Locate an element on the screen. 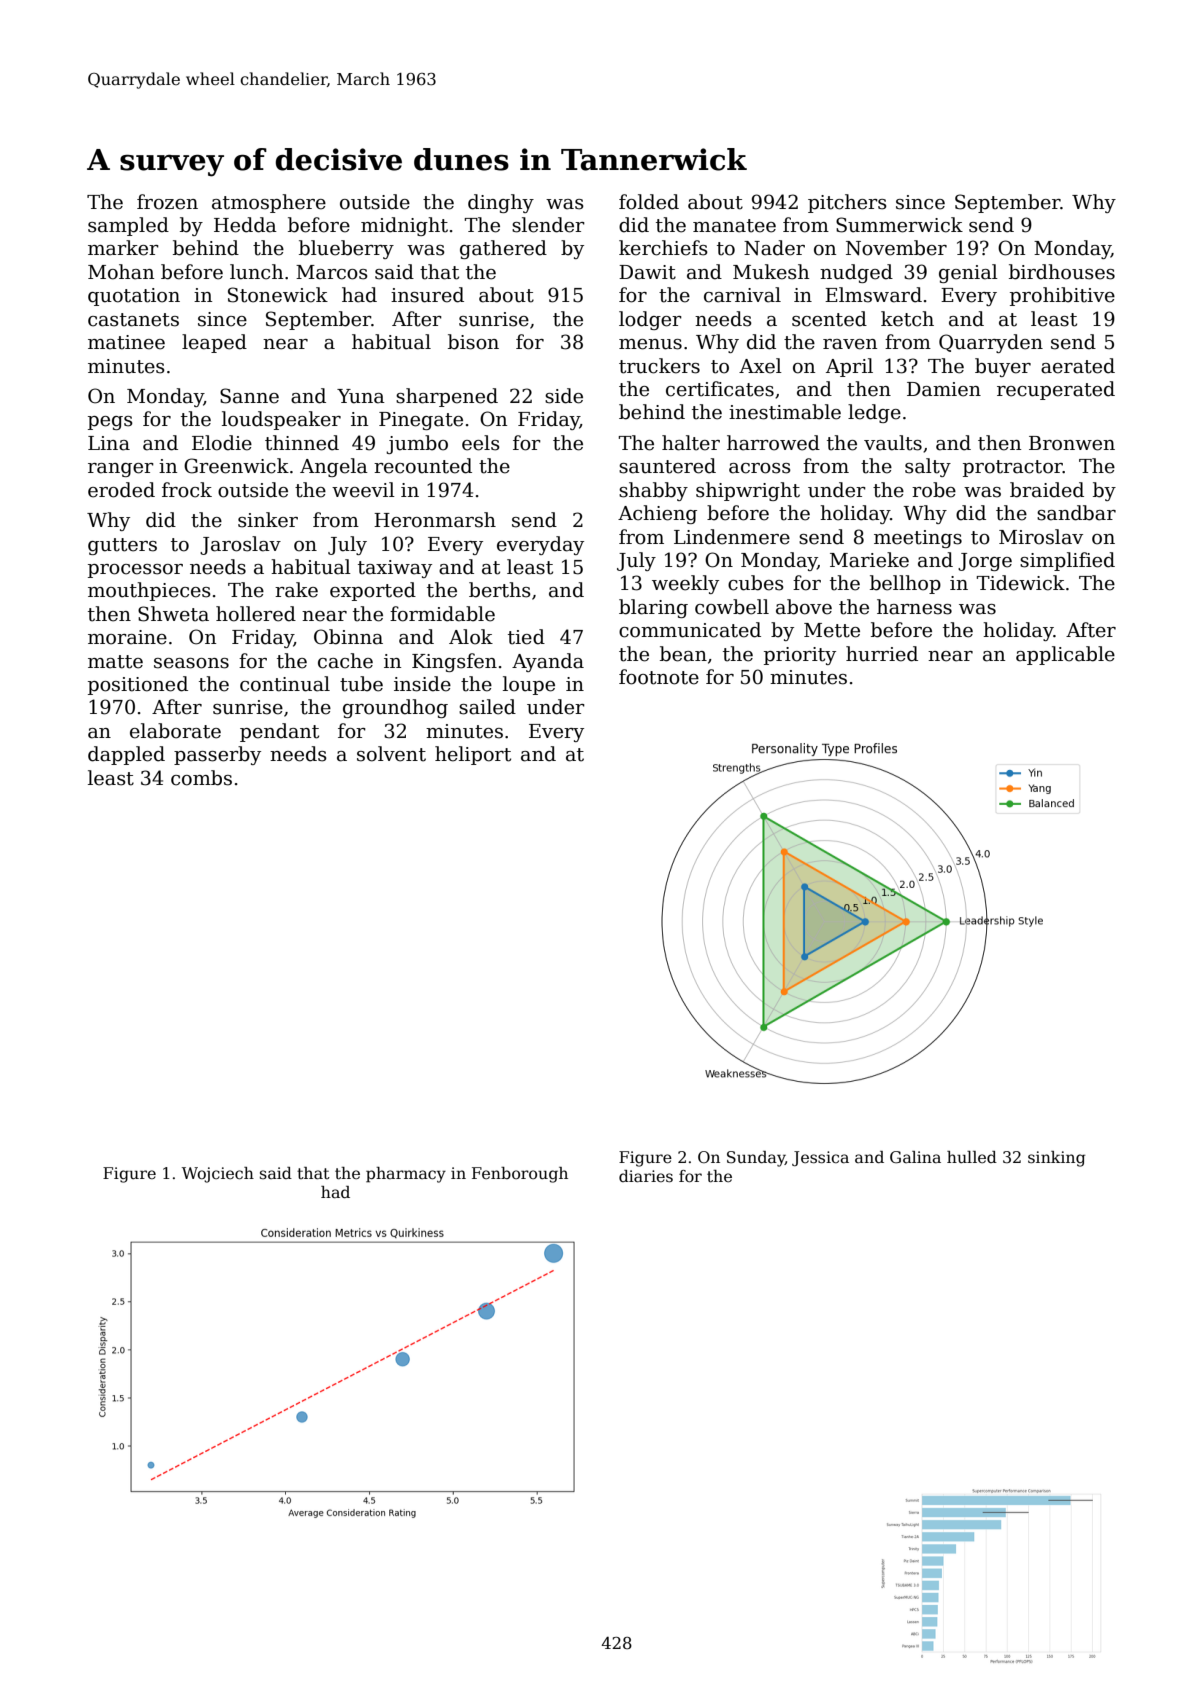  dappled is located at coordinates (126, 755).
